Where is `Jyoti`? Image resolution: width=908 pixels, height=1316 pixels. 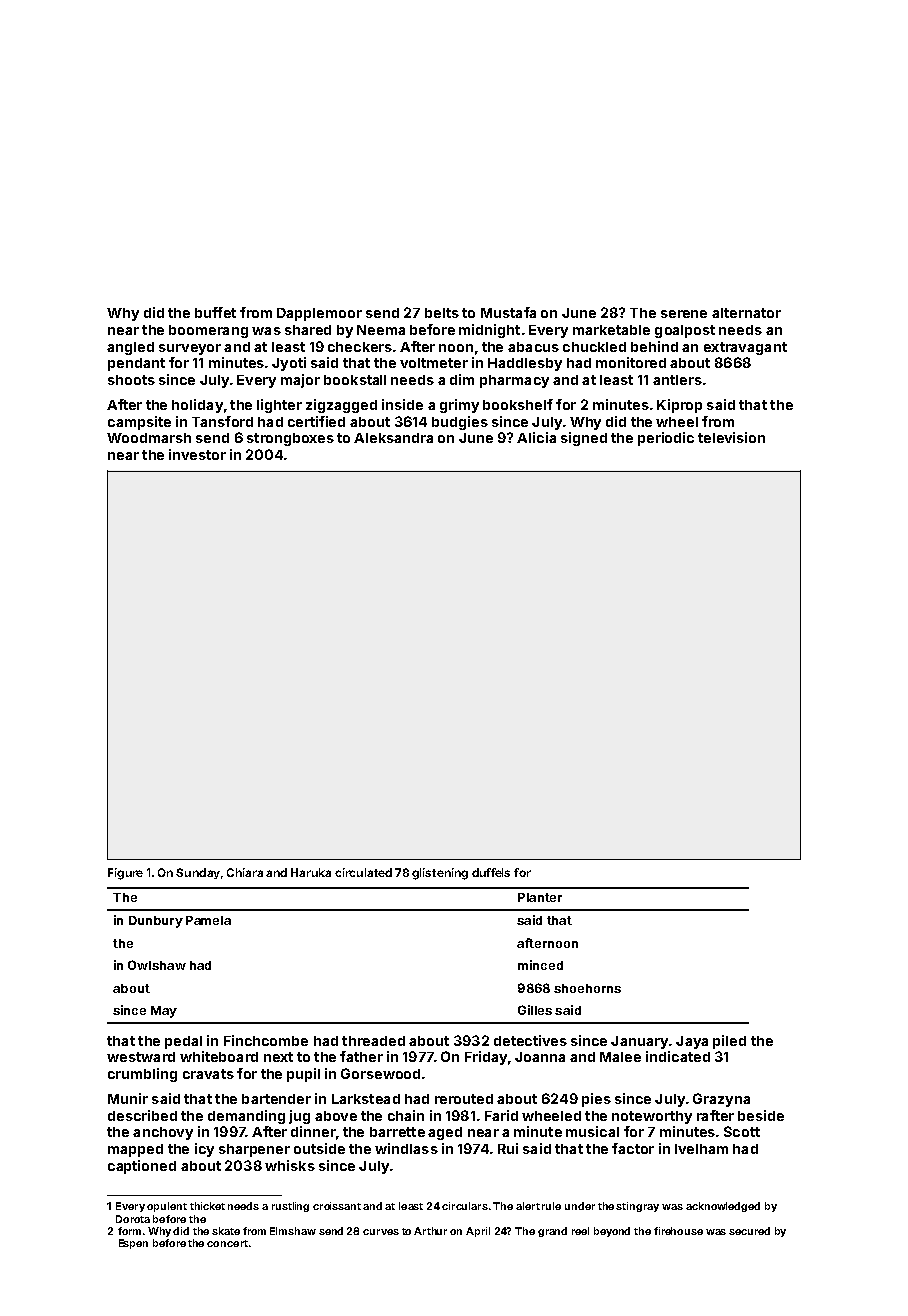
Jyoti is located at coordinates (289, 364).
